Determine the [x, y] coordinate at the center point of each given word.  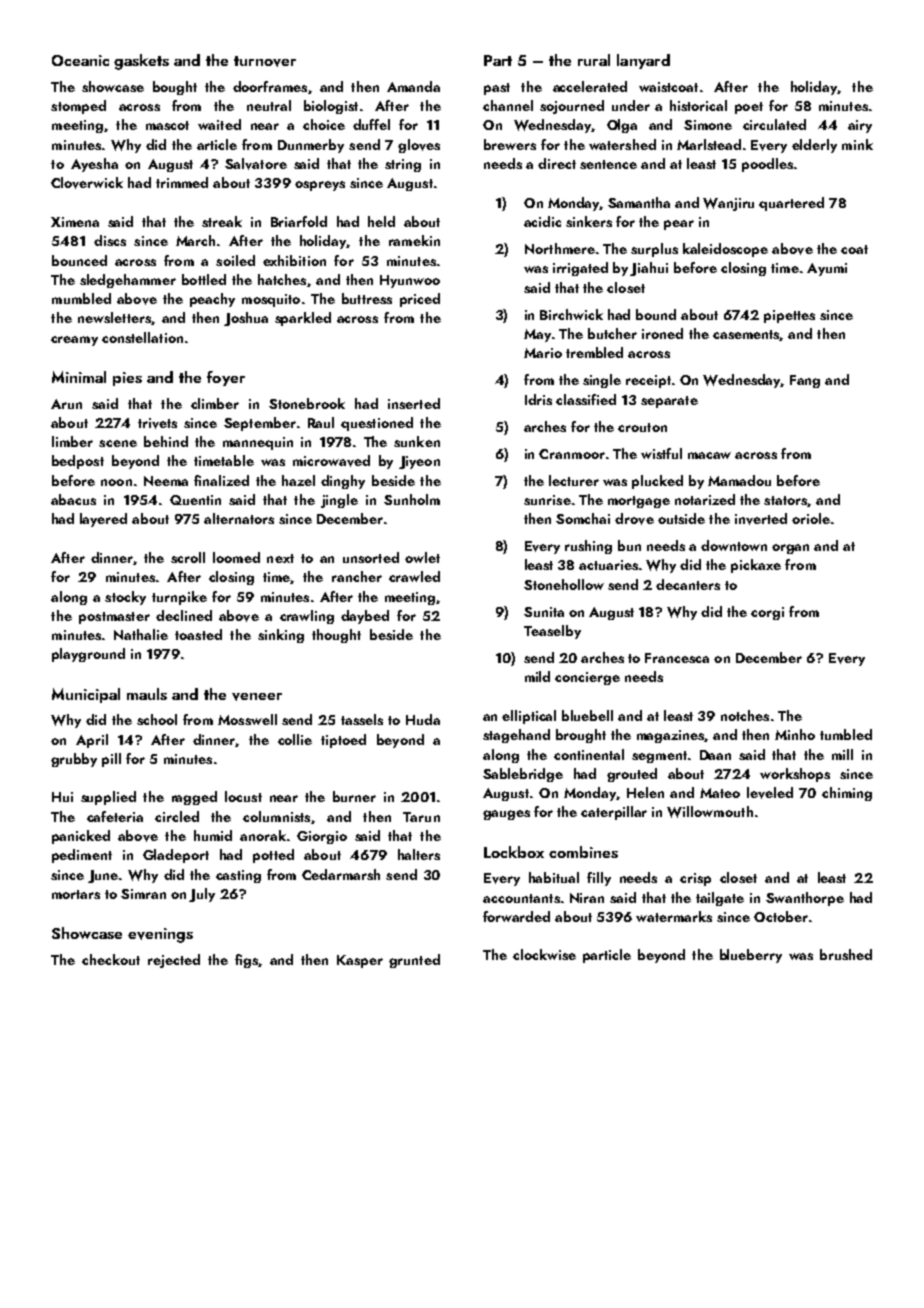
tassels [362, 719]
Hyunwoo [410, 281]
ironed [662, 333]
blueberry [751, 956]
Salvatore [256, 164]
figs [247, 961]
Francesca [677, 658]
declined [184, 615]
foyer [226, 378]
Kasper [360, 961]
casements [746, 335]
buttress [367, 298]
